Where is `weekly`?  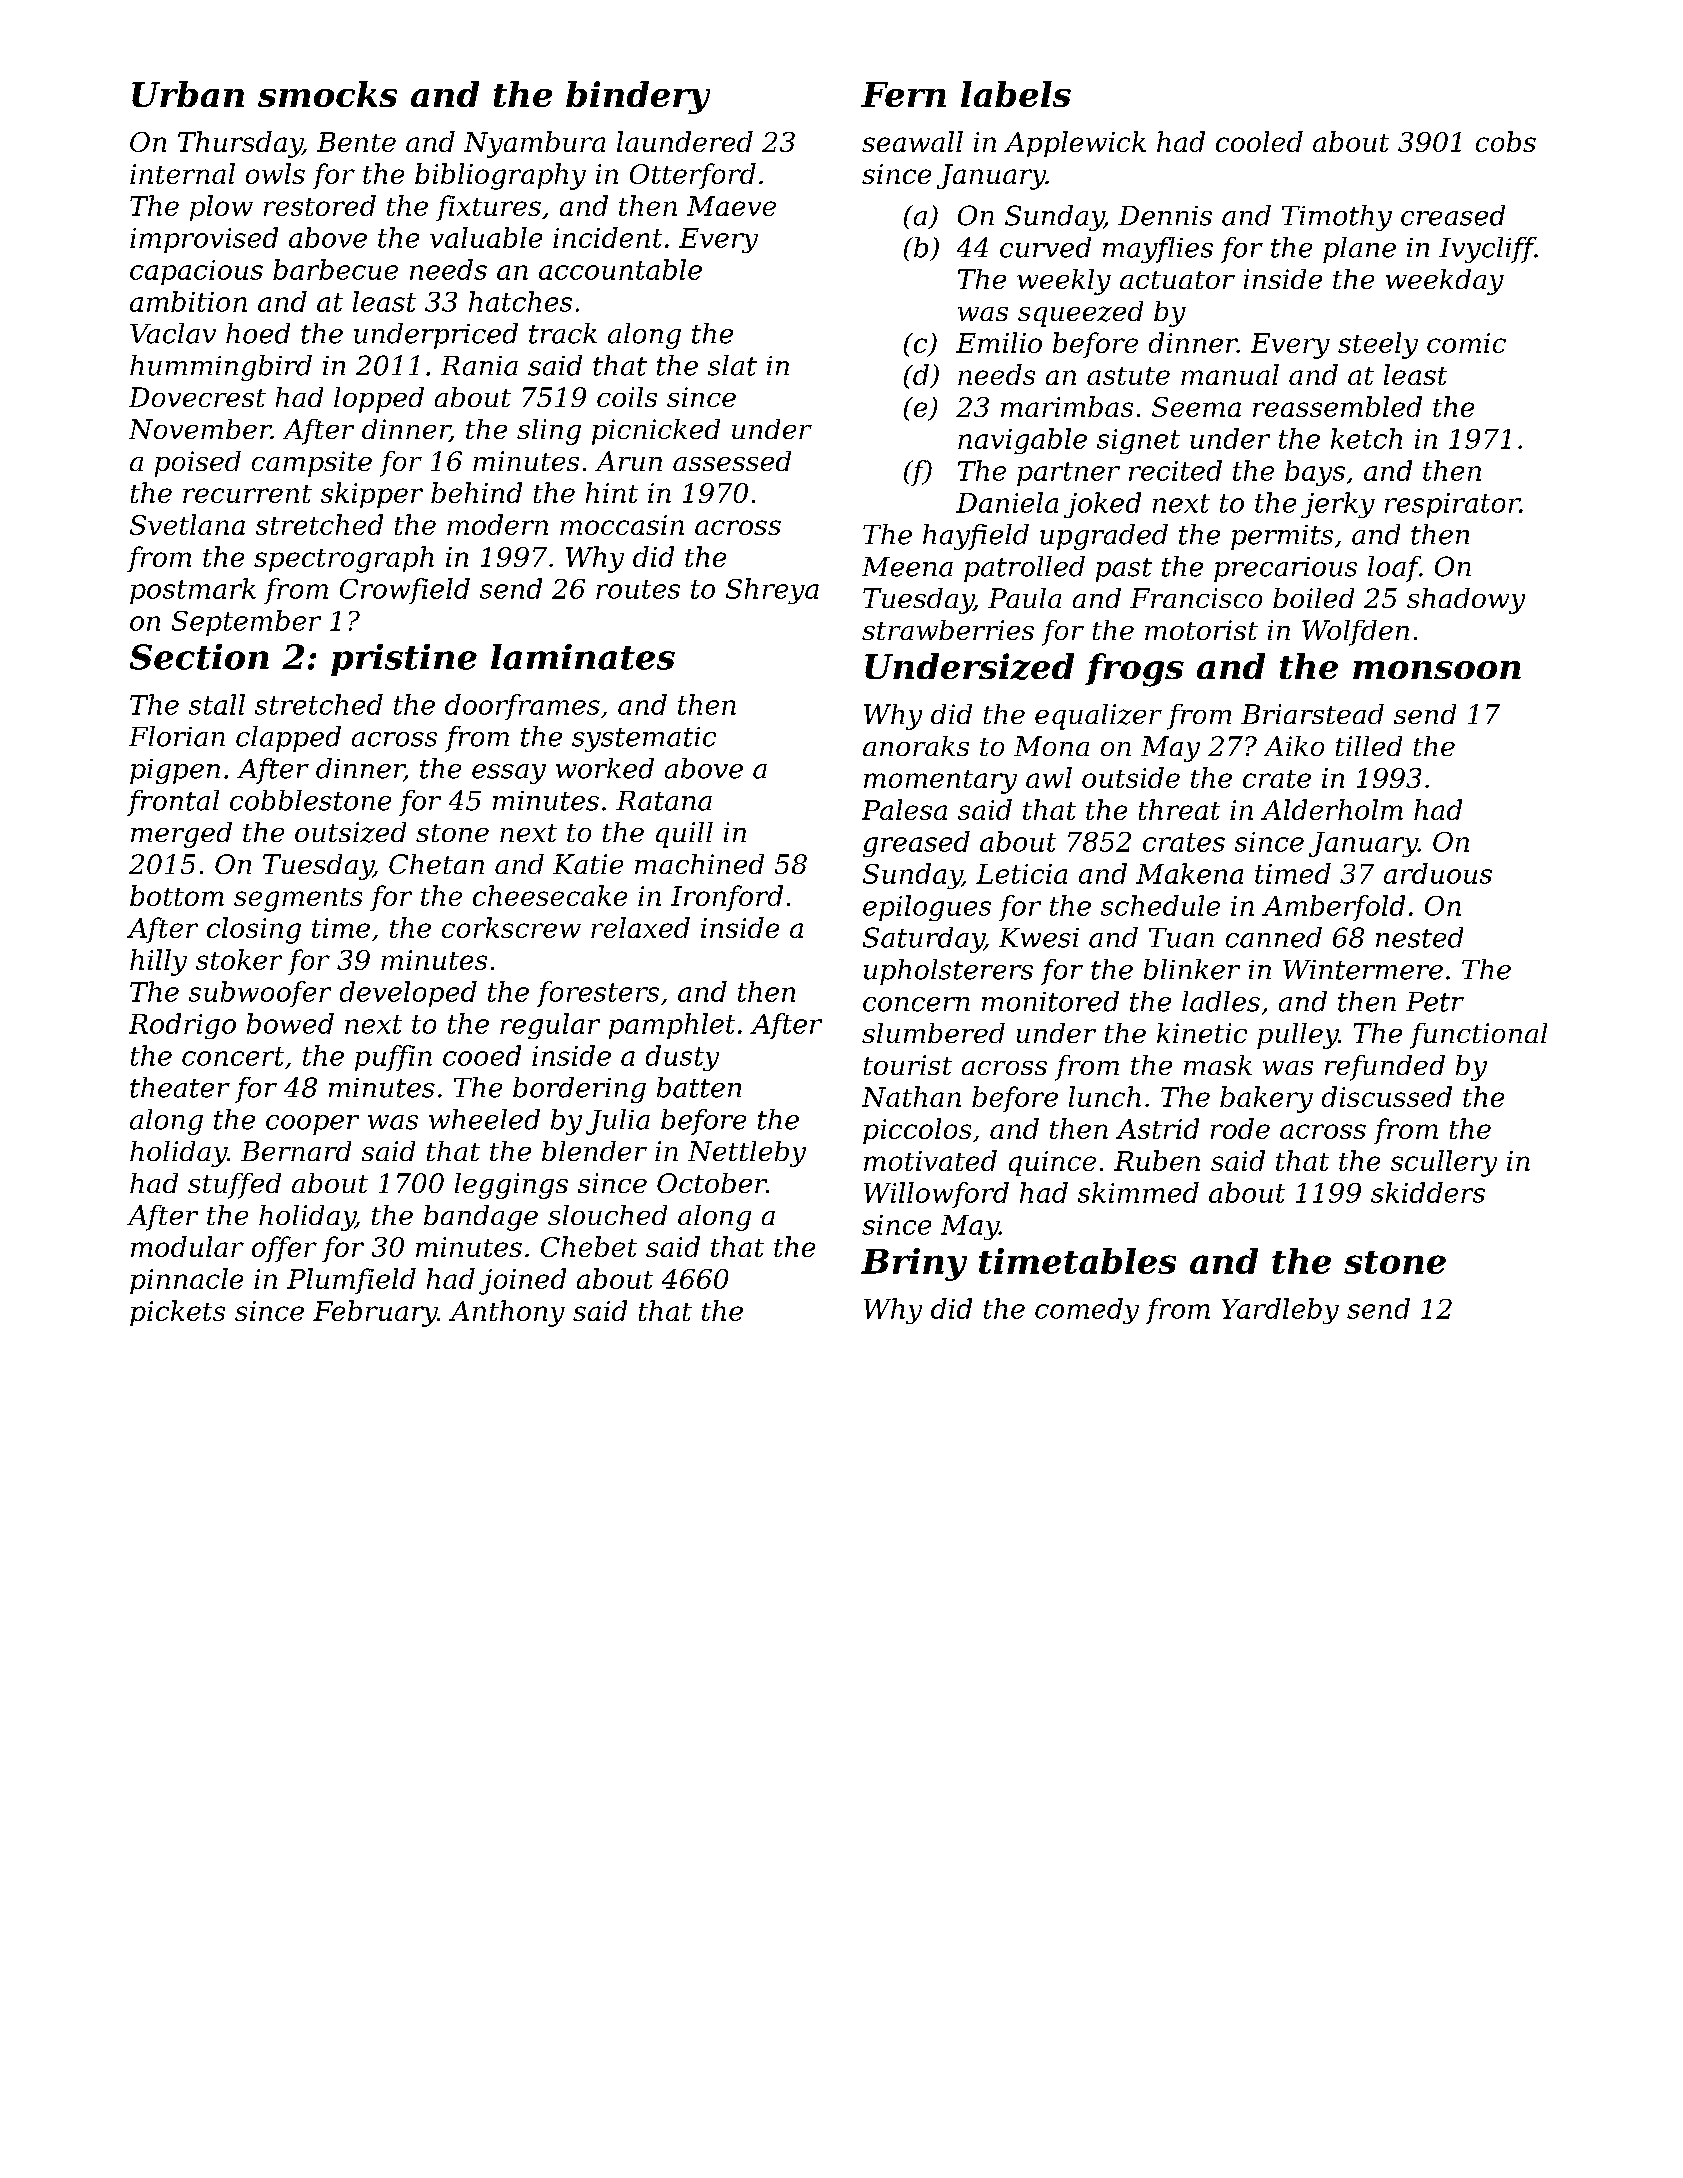 weekly is located at coordinates (1064, 282).
